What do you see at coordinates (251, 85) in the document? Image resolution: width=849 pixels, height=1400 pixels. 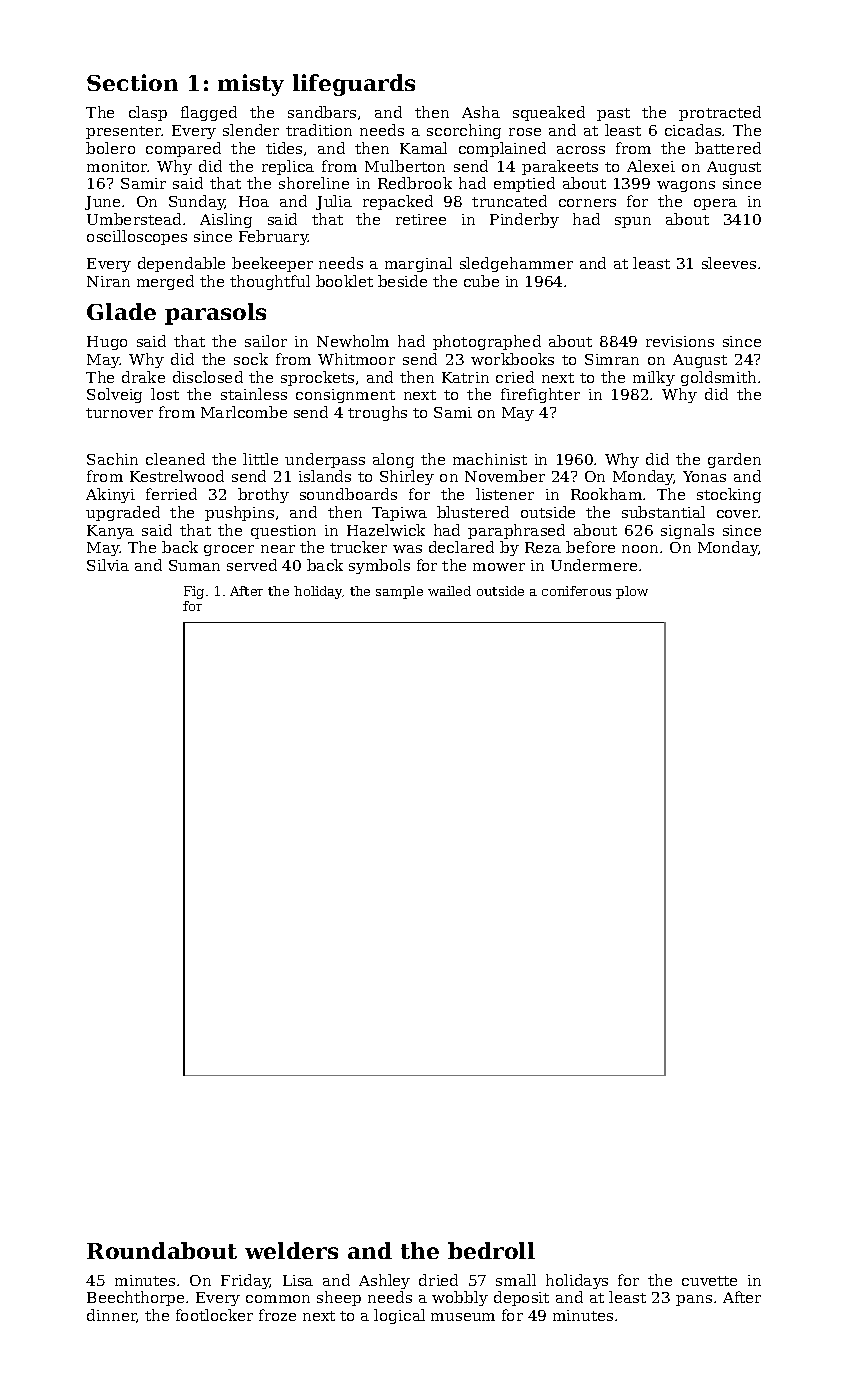 I see `misty` at bounding box center [251, 85].
